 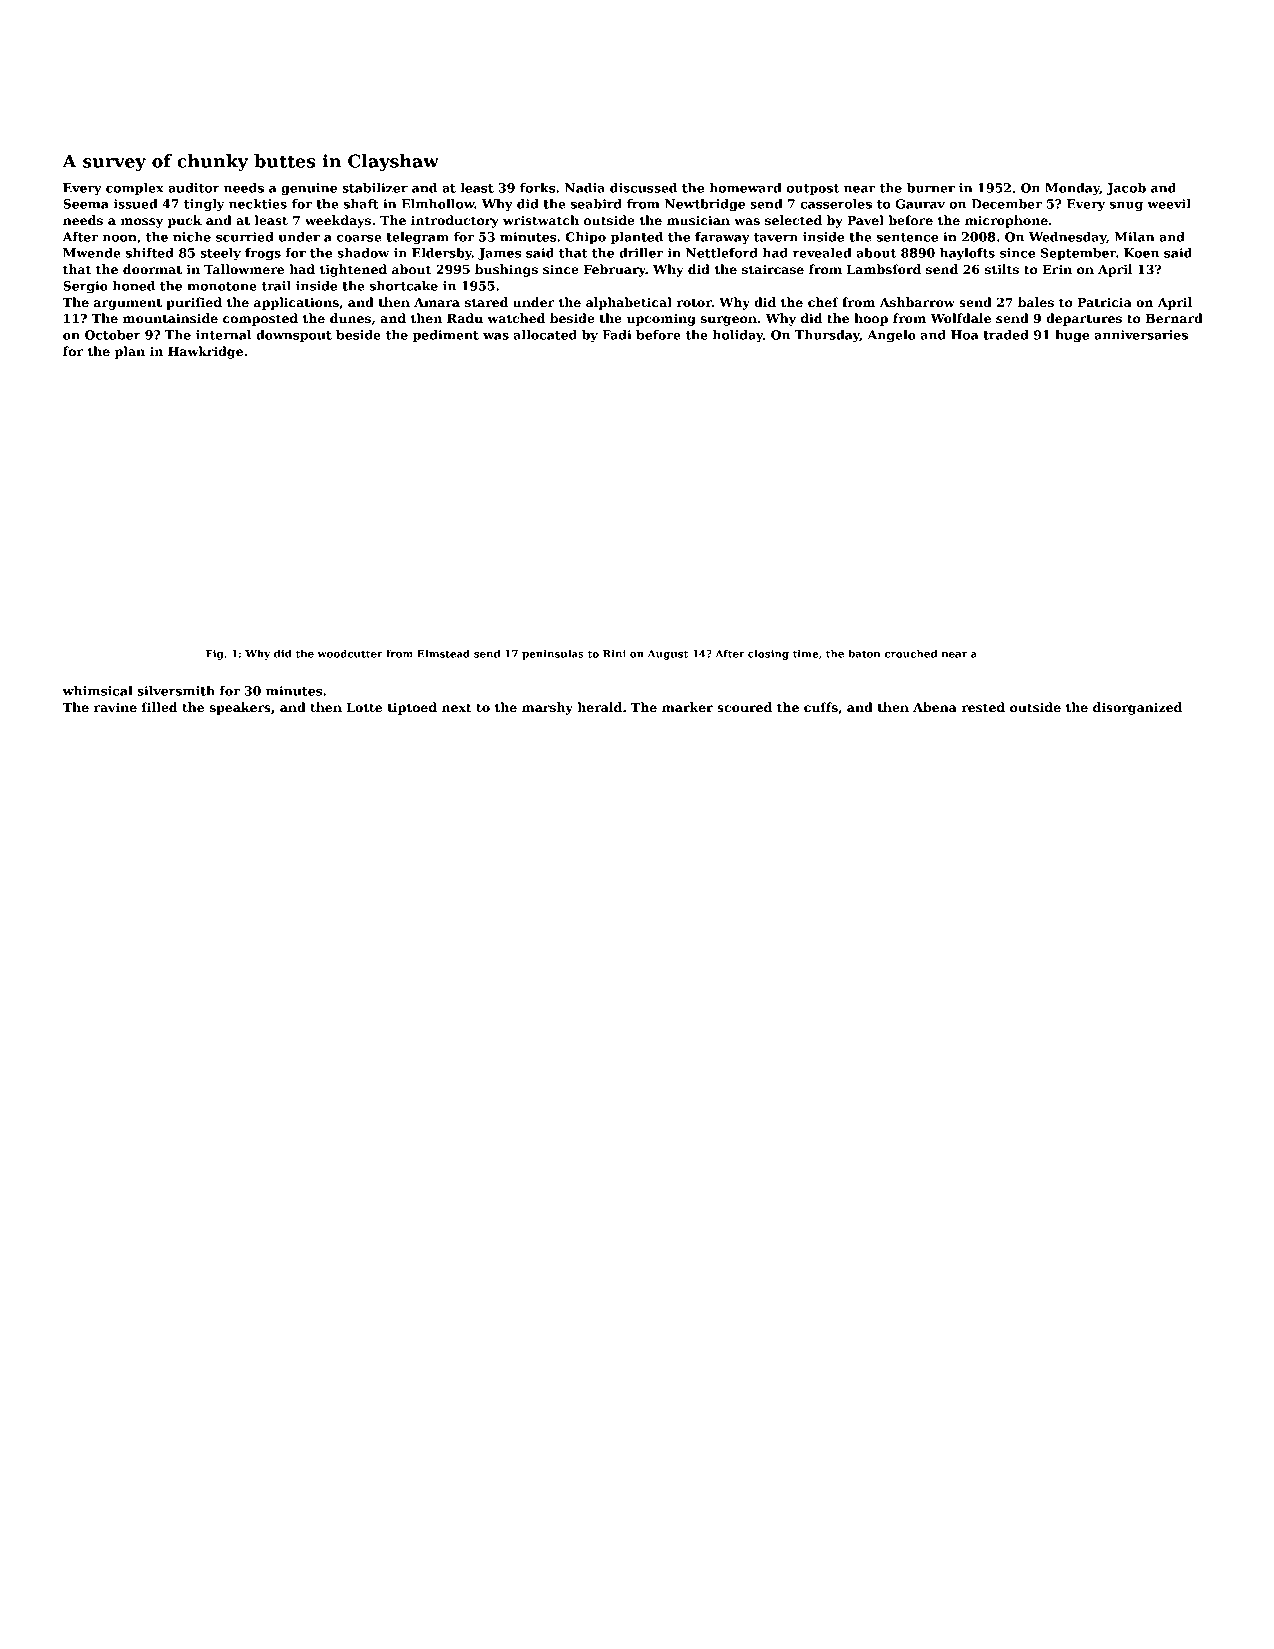 I want to click on speakers, so click(x=240, y=708).
